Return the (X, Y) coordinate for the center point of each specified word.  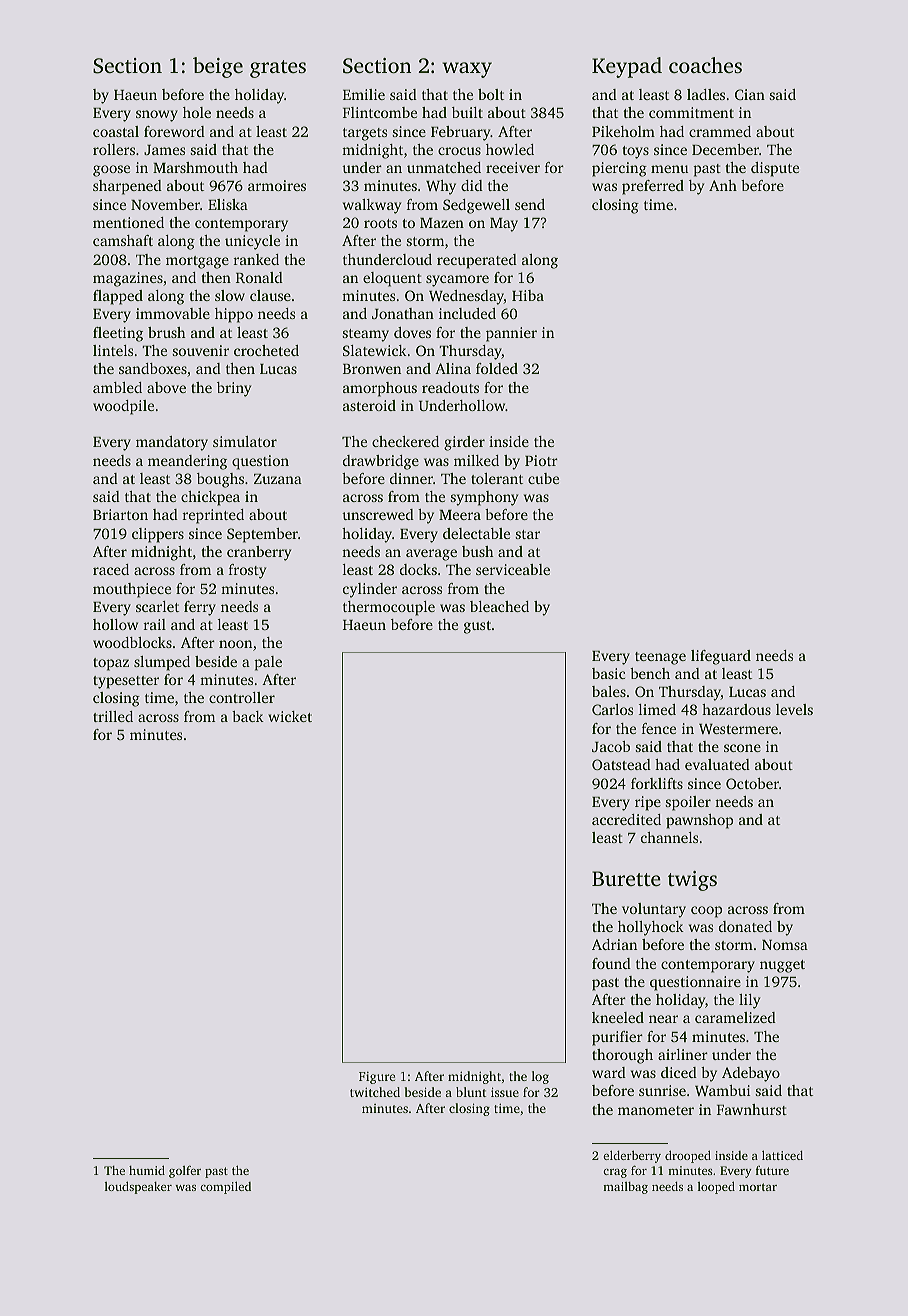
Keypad (627, 67)
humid (147, 1170)
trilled (113, 716)
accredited (626, 819)
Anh (723, 185)
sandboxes (153, 368)
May (504, 225)
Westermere (738, 729)
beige (218, 67)
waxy (467, 70)
